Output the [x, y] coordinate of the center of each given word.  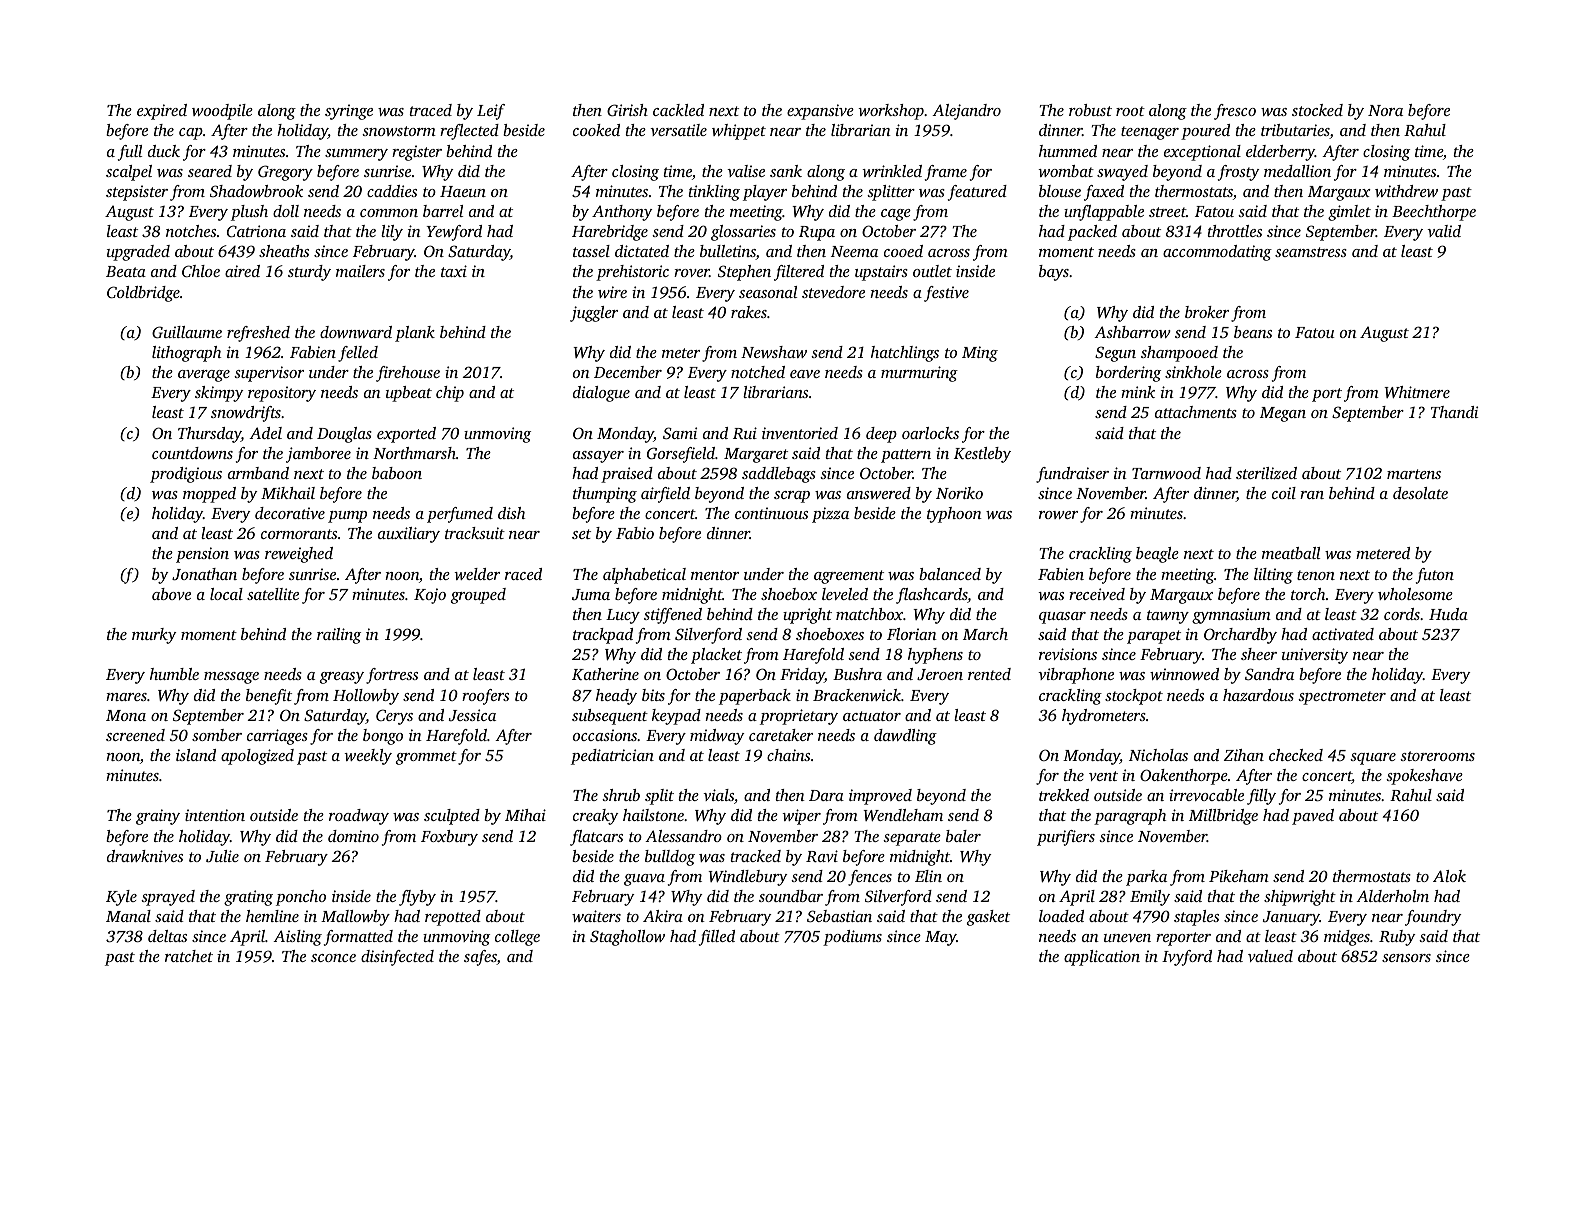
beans [1253, 332]
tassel [591, 251]
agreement [849, 577]
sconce [333, 958]
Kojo [430, 596]
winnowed [1184, 674]
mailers [360, 271]
